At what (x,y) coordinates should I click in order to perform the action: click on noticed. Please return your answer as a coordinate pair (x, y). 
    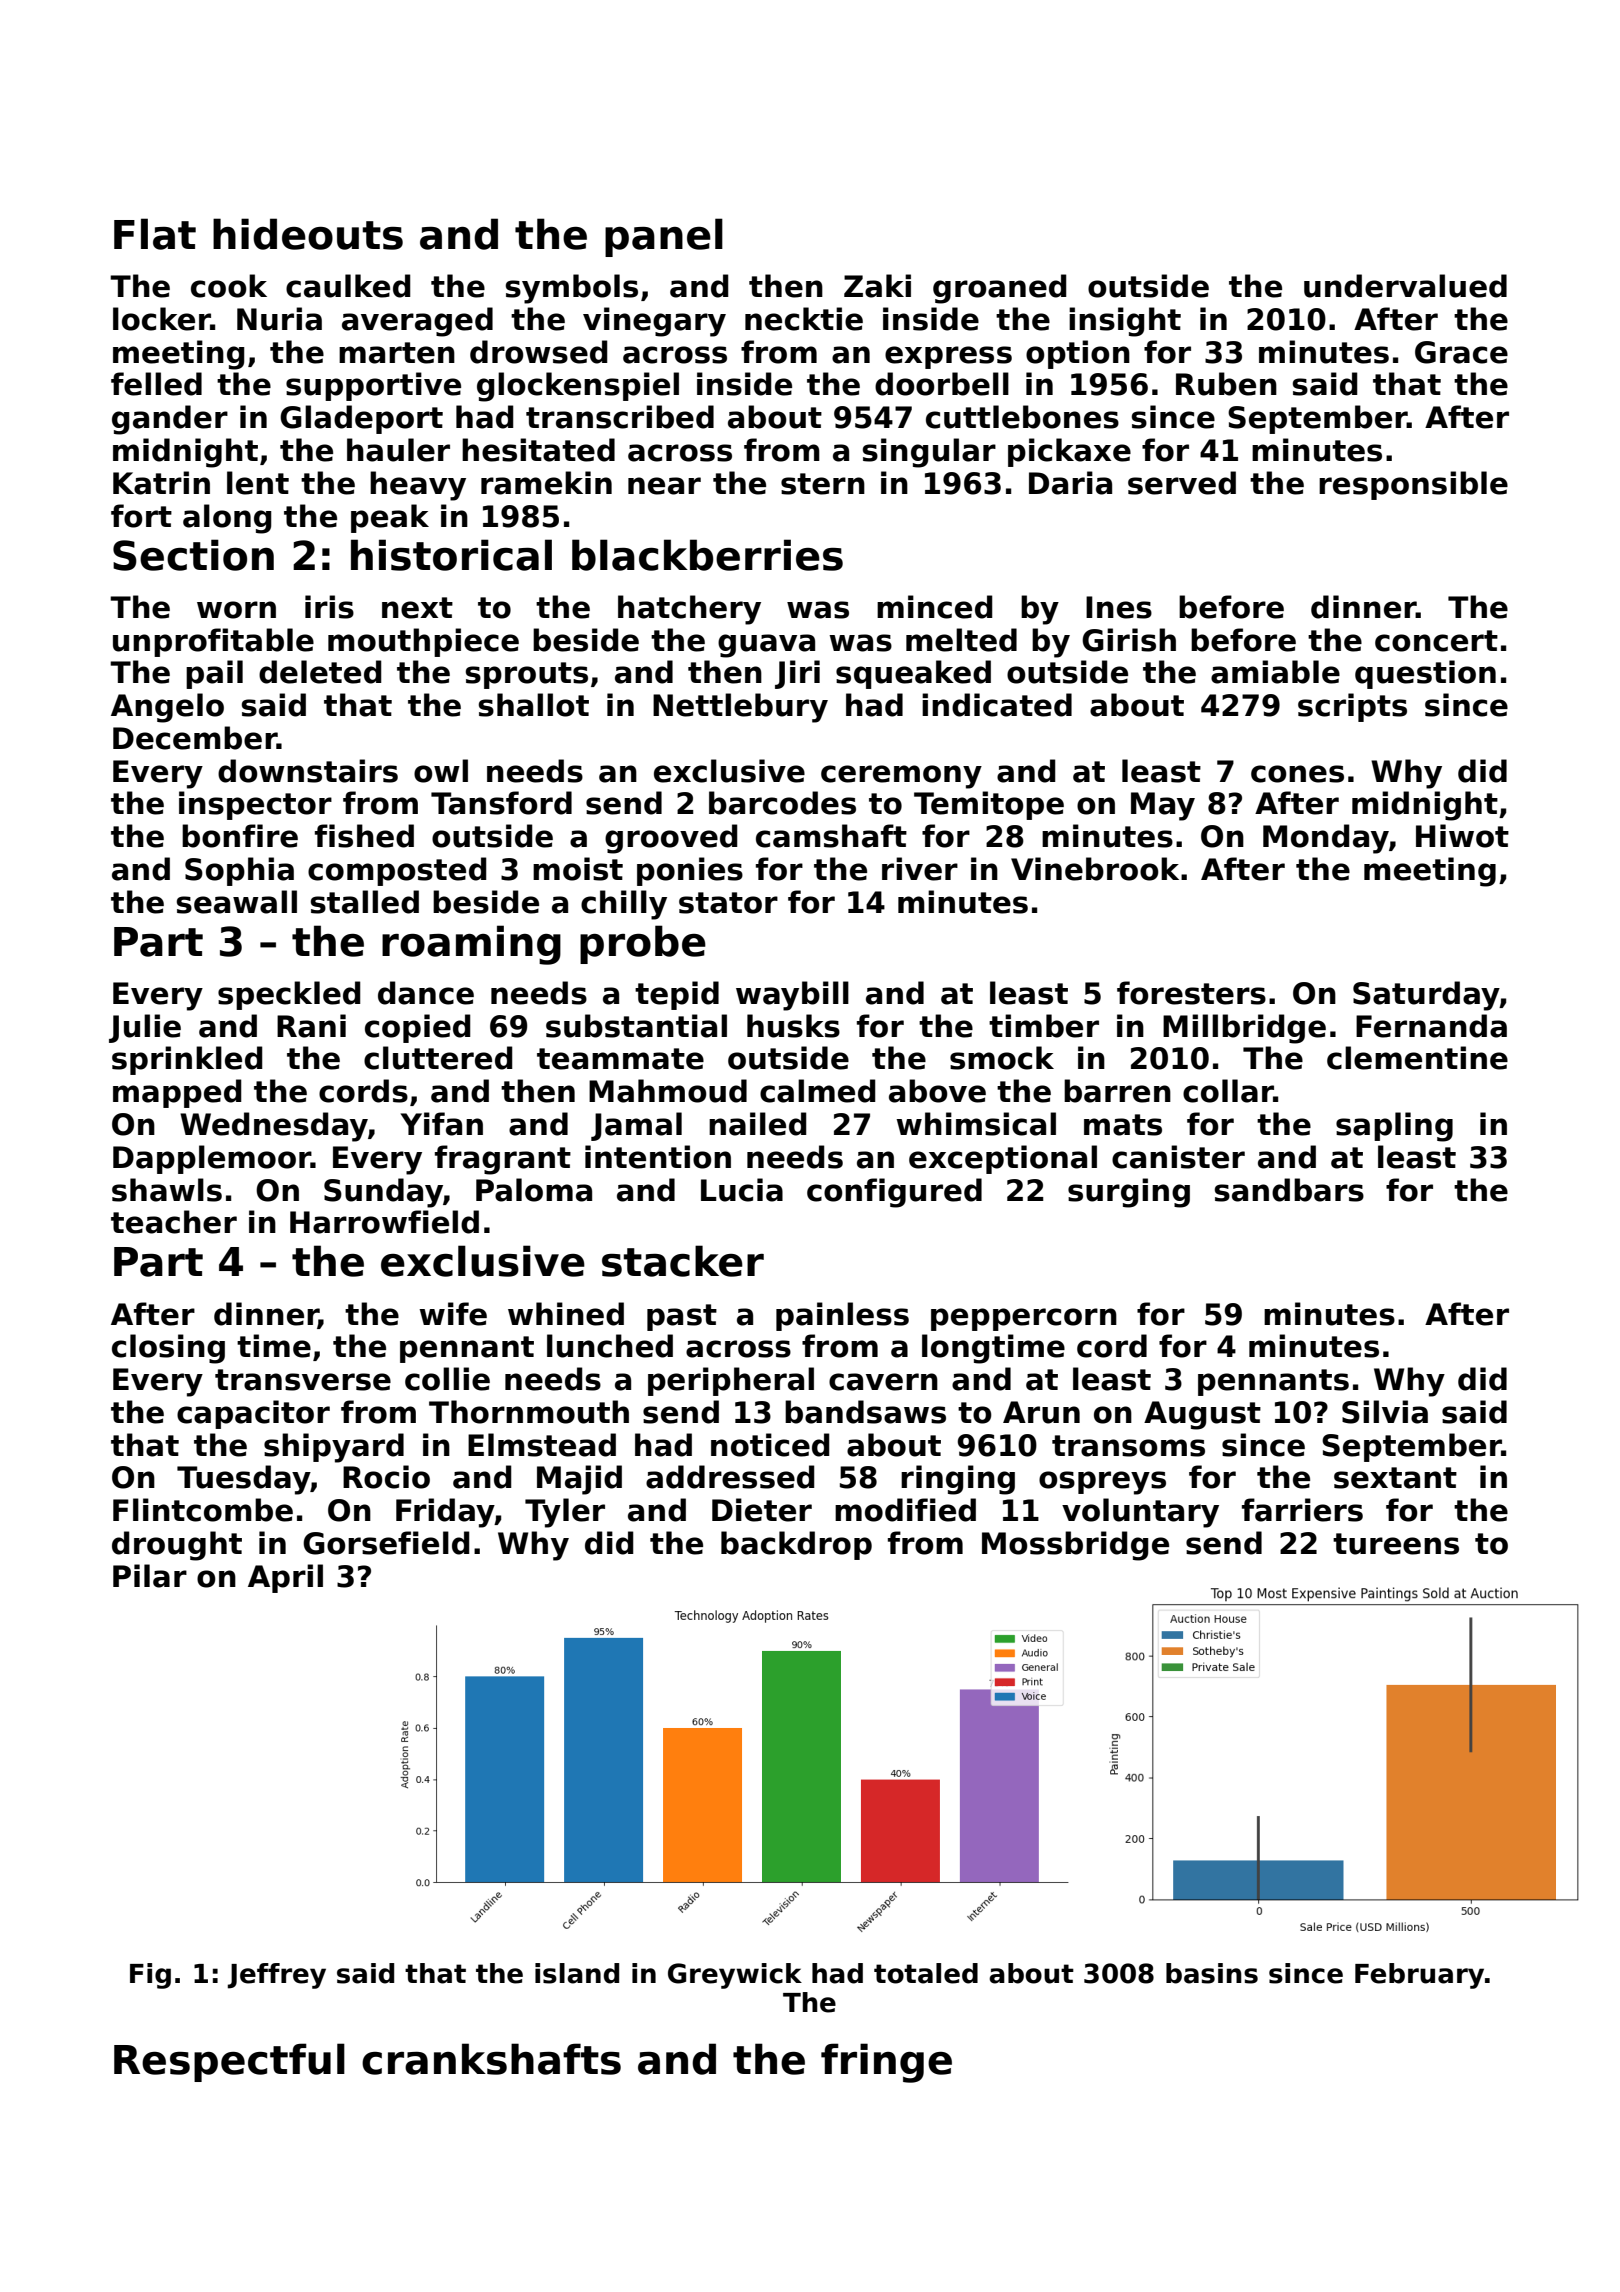
    Looking at the image, I should click on (770, 1445).
